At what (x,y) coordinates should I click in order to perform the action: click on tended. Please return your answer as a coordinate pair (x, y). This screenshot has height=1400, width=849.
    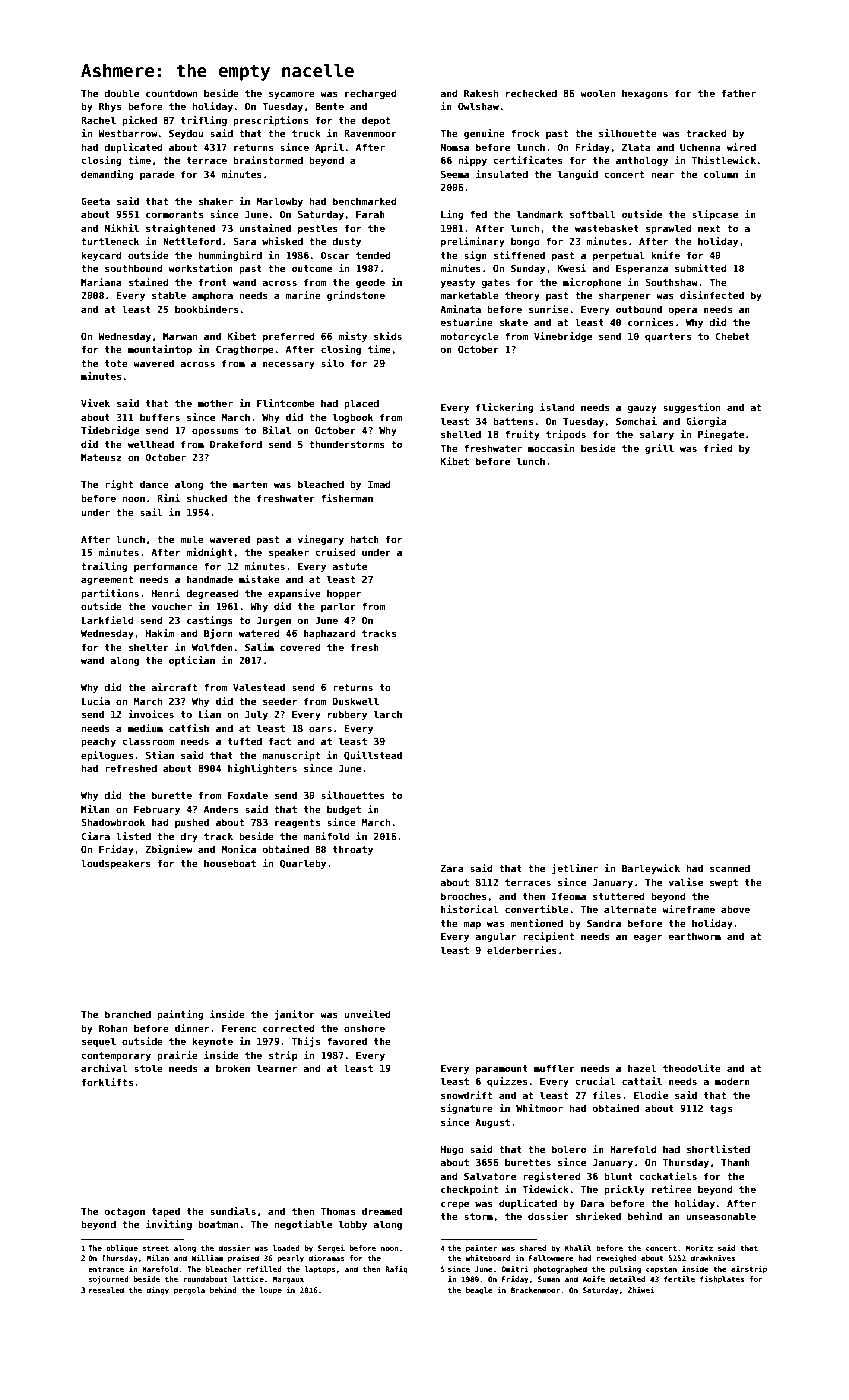
    Looking at the image, I should click on (373, 255).
